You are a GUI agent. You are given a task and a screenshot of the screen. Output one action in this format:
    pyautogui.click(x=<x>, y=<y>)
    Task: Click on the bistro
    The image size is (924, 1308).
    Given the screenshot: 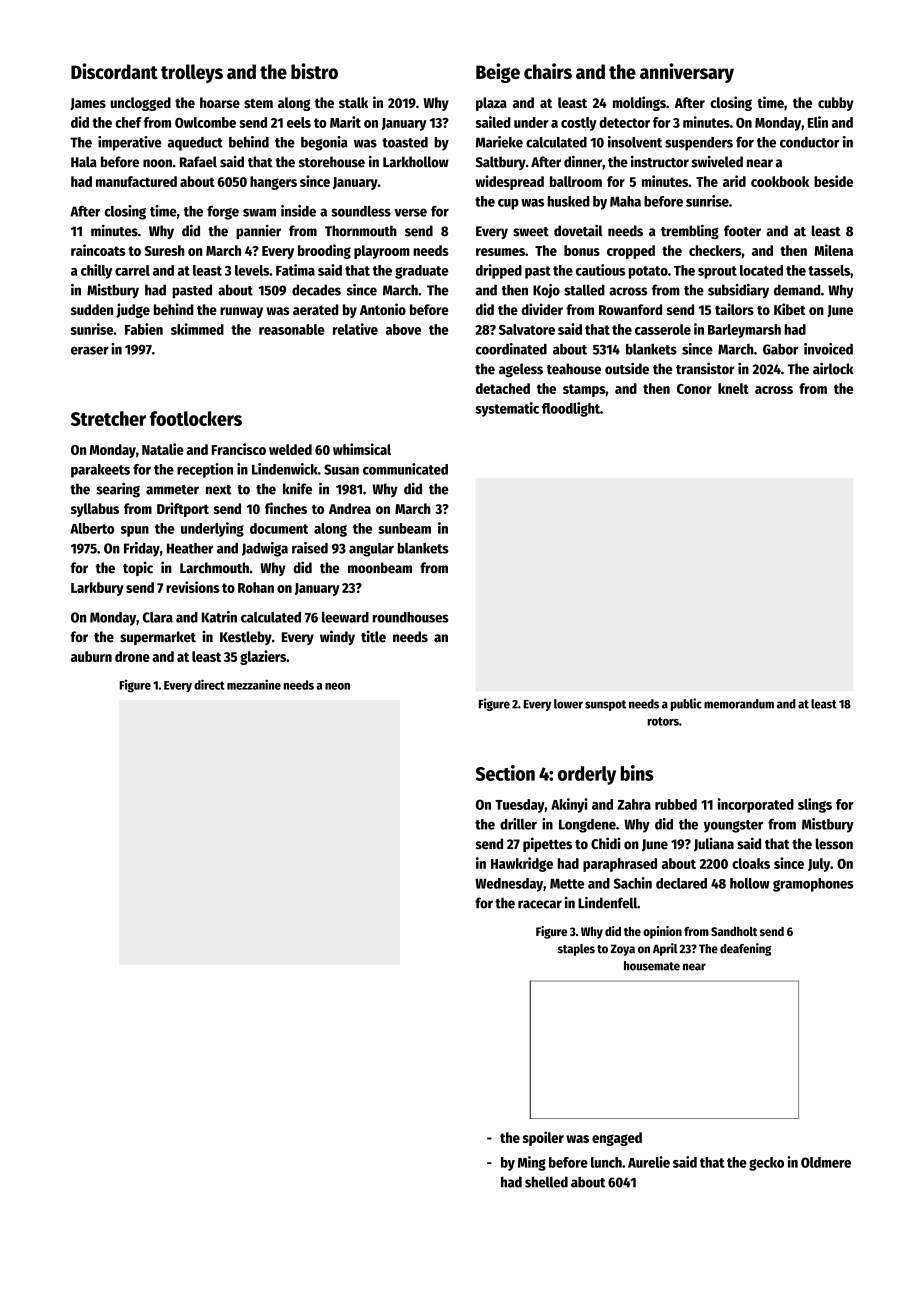 What is the action you would take?
    pyautogui.click(x=314, y=71)
